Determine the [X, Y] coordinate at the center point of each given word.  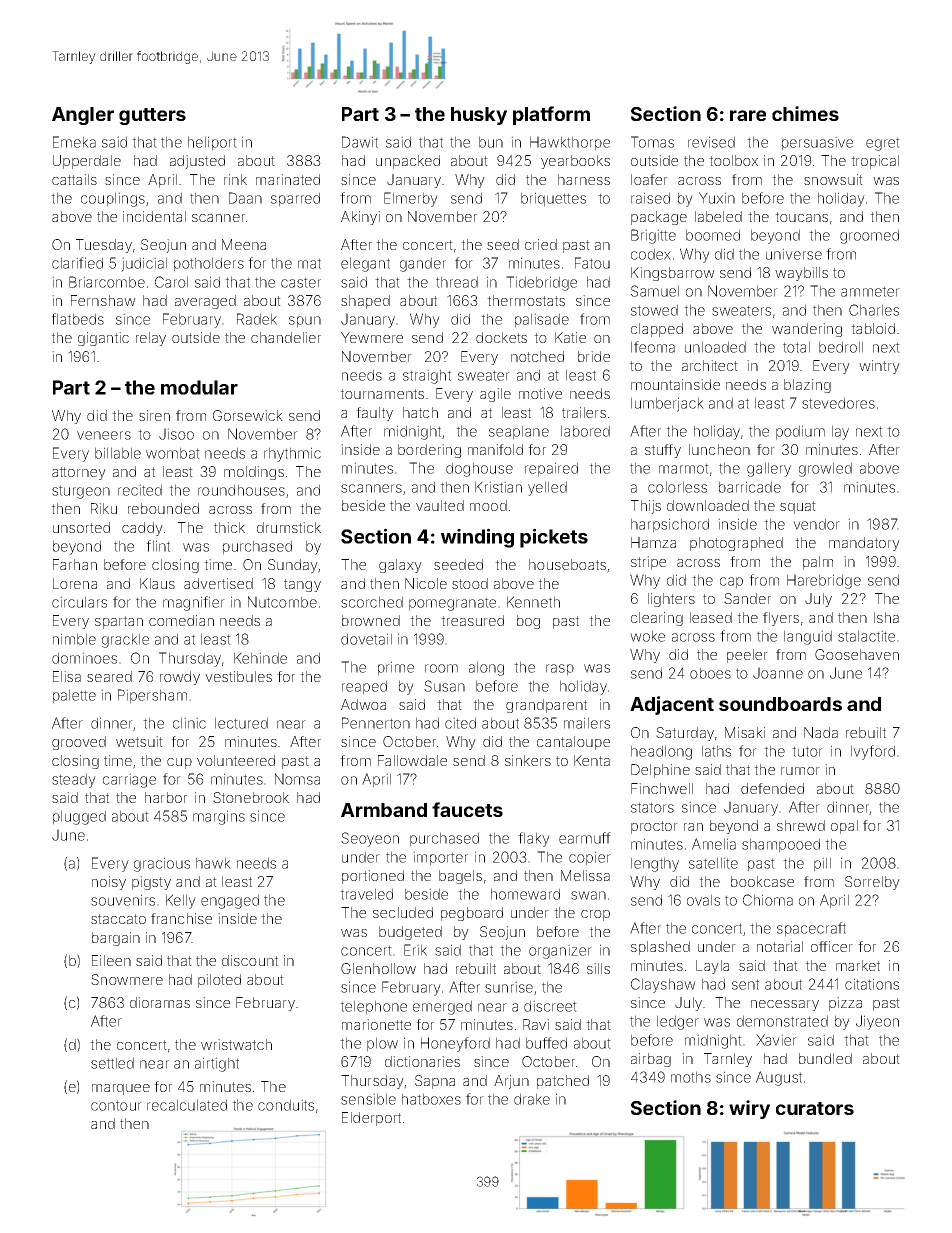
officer [832, 946]
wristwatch [236, 1044]
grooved [79, 743]
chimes [805, 113]
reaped [364, 687]
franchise [181, 918]
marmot [684, 468]
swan [588, 895]
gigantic [103, 339]
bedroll [841, 347]
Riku [104, 508]
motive [540, 393]
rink [235, 179]
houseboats [567, 564]
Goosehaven [857, 654]
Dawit [360, 142]
